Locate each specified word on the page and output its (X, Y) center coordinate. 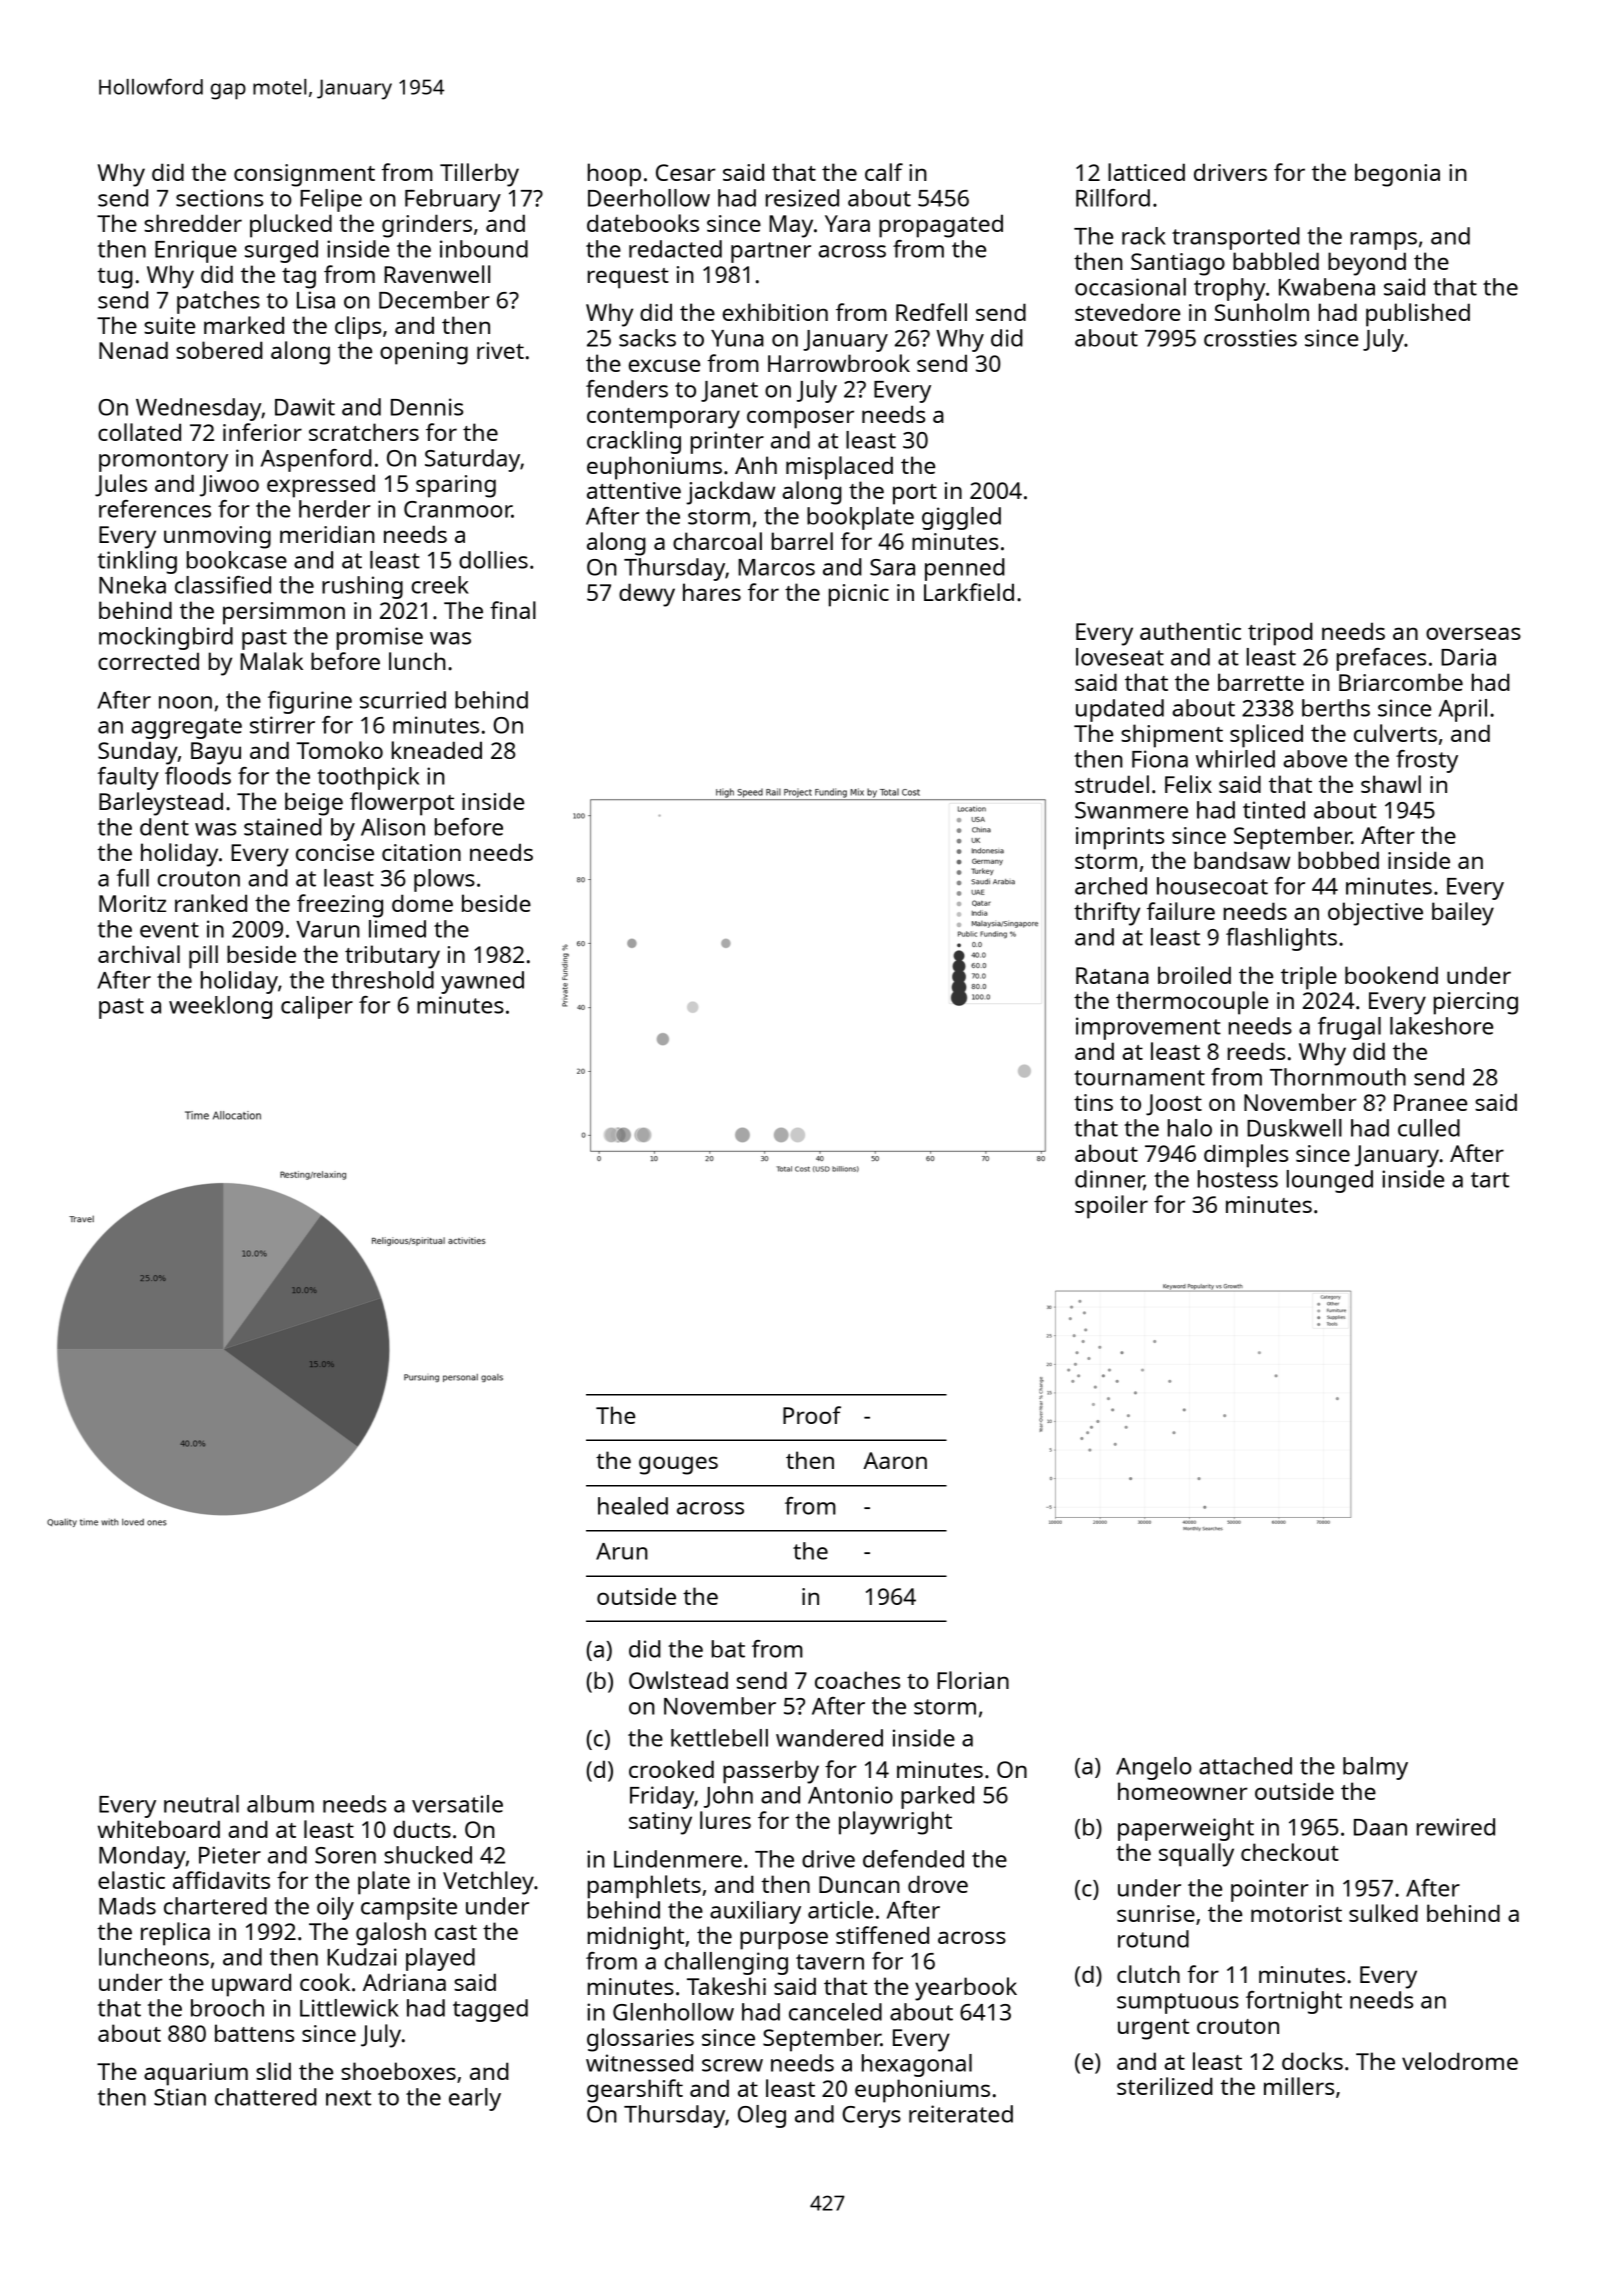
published (1418, 315)
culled (1429, 1128)
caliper (317, 1007)
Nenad (133, 350)
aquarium (196, 2074)
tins (1093, 1102)
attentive (634, 490)
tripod (1280, 634)
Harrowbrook (839, 363)
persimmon (284, 613)
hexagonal (917, 2065)
